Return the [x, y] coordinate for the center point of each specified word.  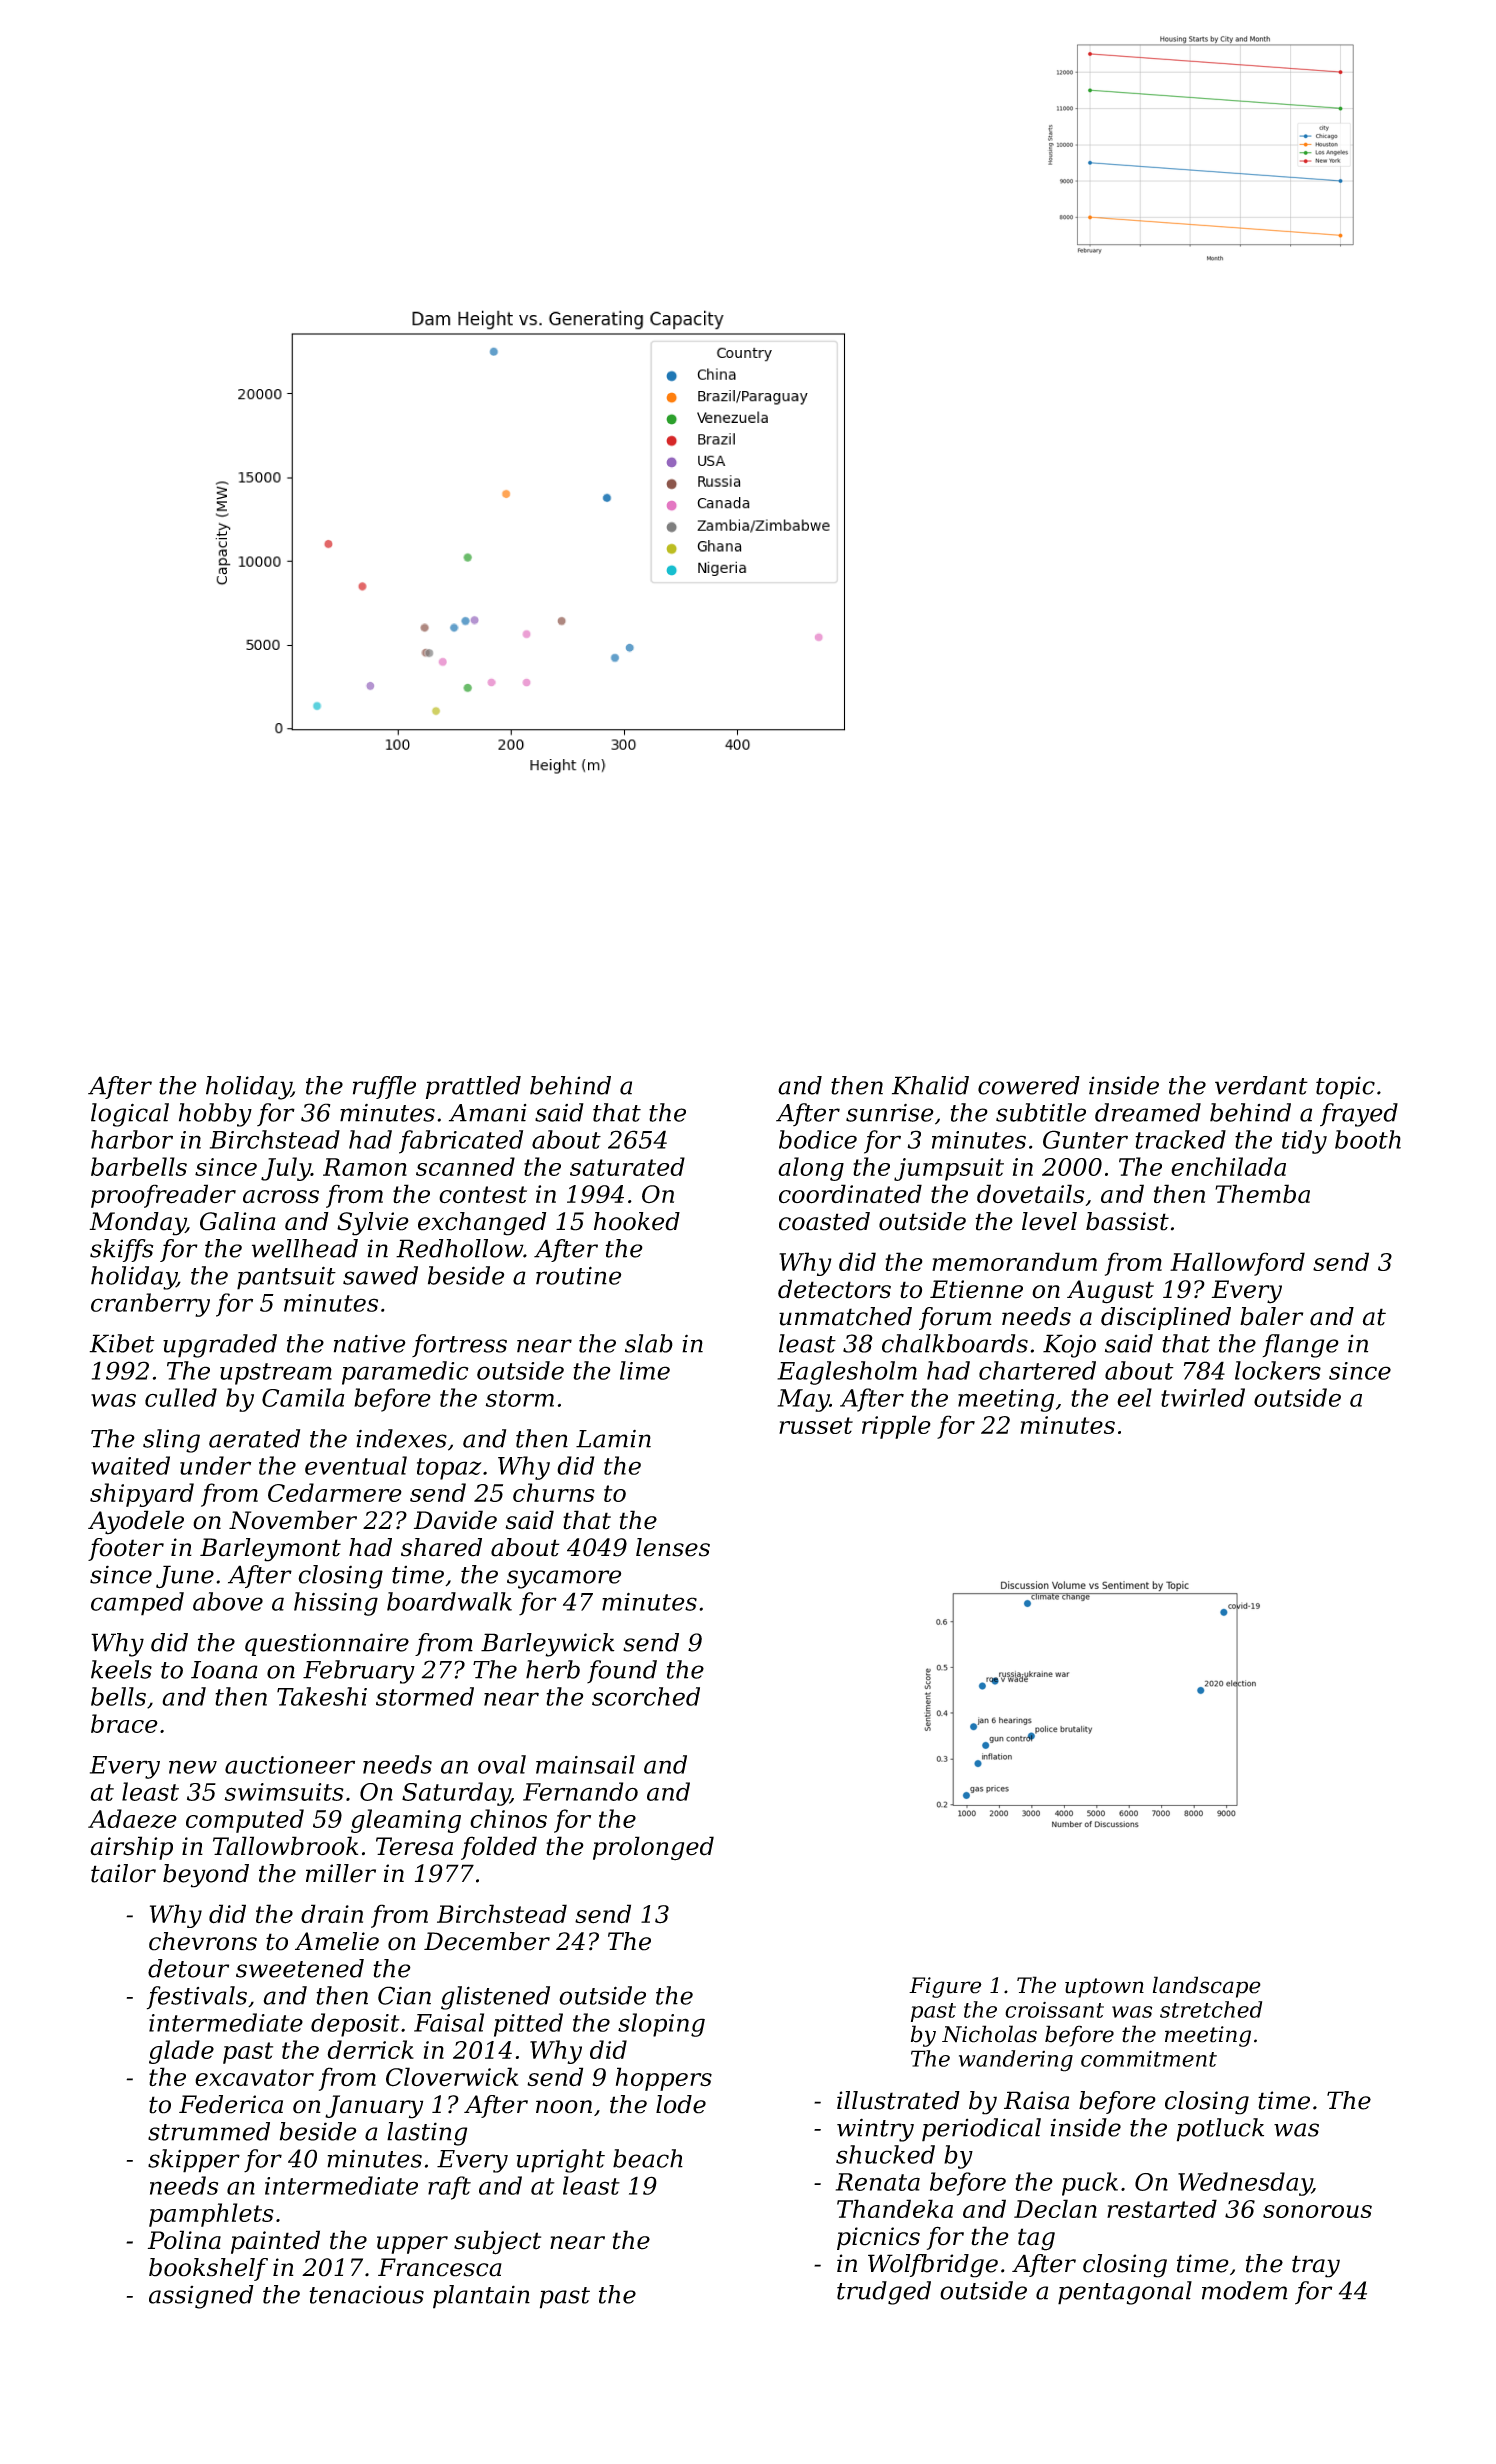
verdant [1261, 1085]
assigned [201, 2297]
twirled [1203, 1397]
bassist [1127, 1221]
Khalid [930, 1085]
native [370, 1343]
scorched [646, 1696]
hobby [215, 1115]
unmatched [845, 1316]
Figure [945, 1987]
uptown [1104, 1988]
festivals [197, 1998]
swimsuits [284, 1792]
